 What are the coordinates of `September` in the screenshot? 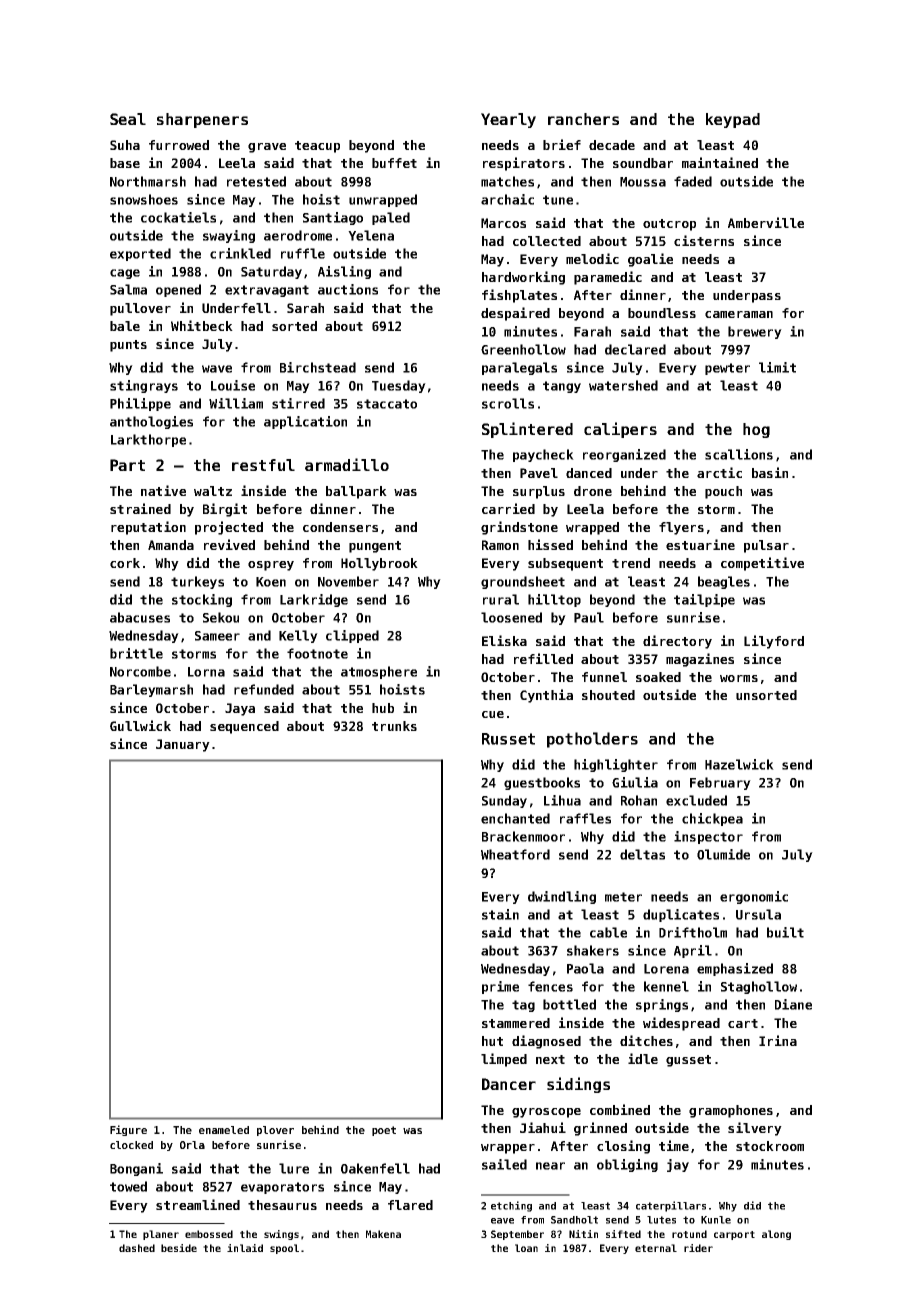 It's located at (517, 1235).
